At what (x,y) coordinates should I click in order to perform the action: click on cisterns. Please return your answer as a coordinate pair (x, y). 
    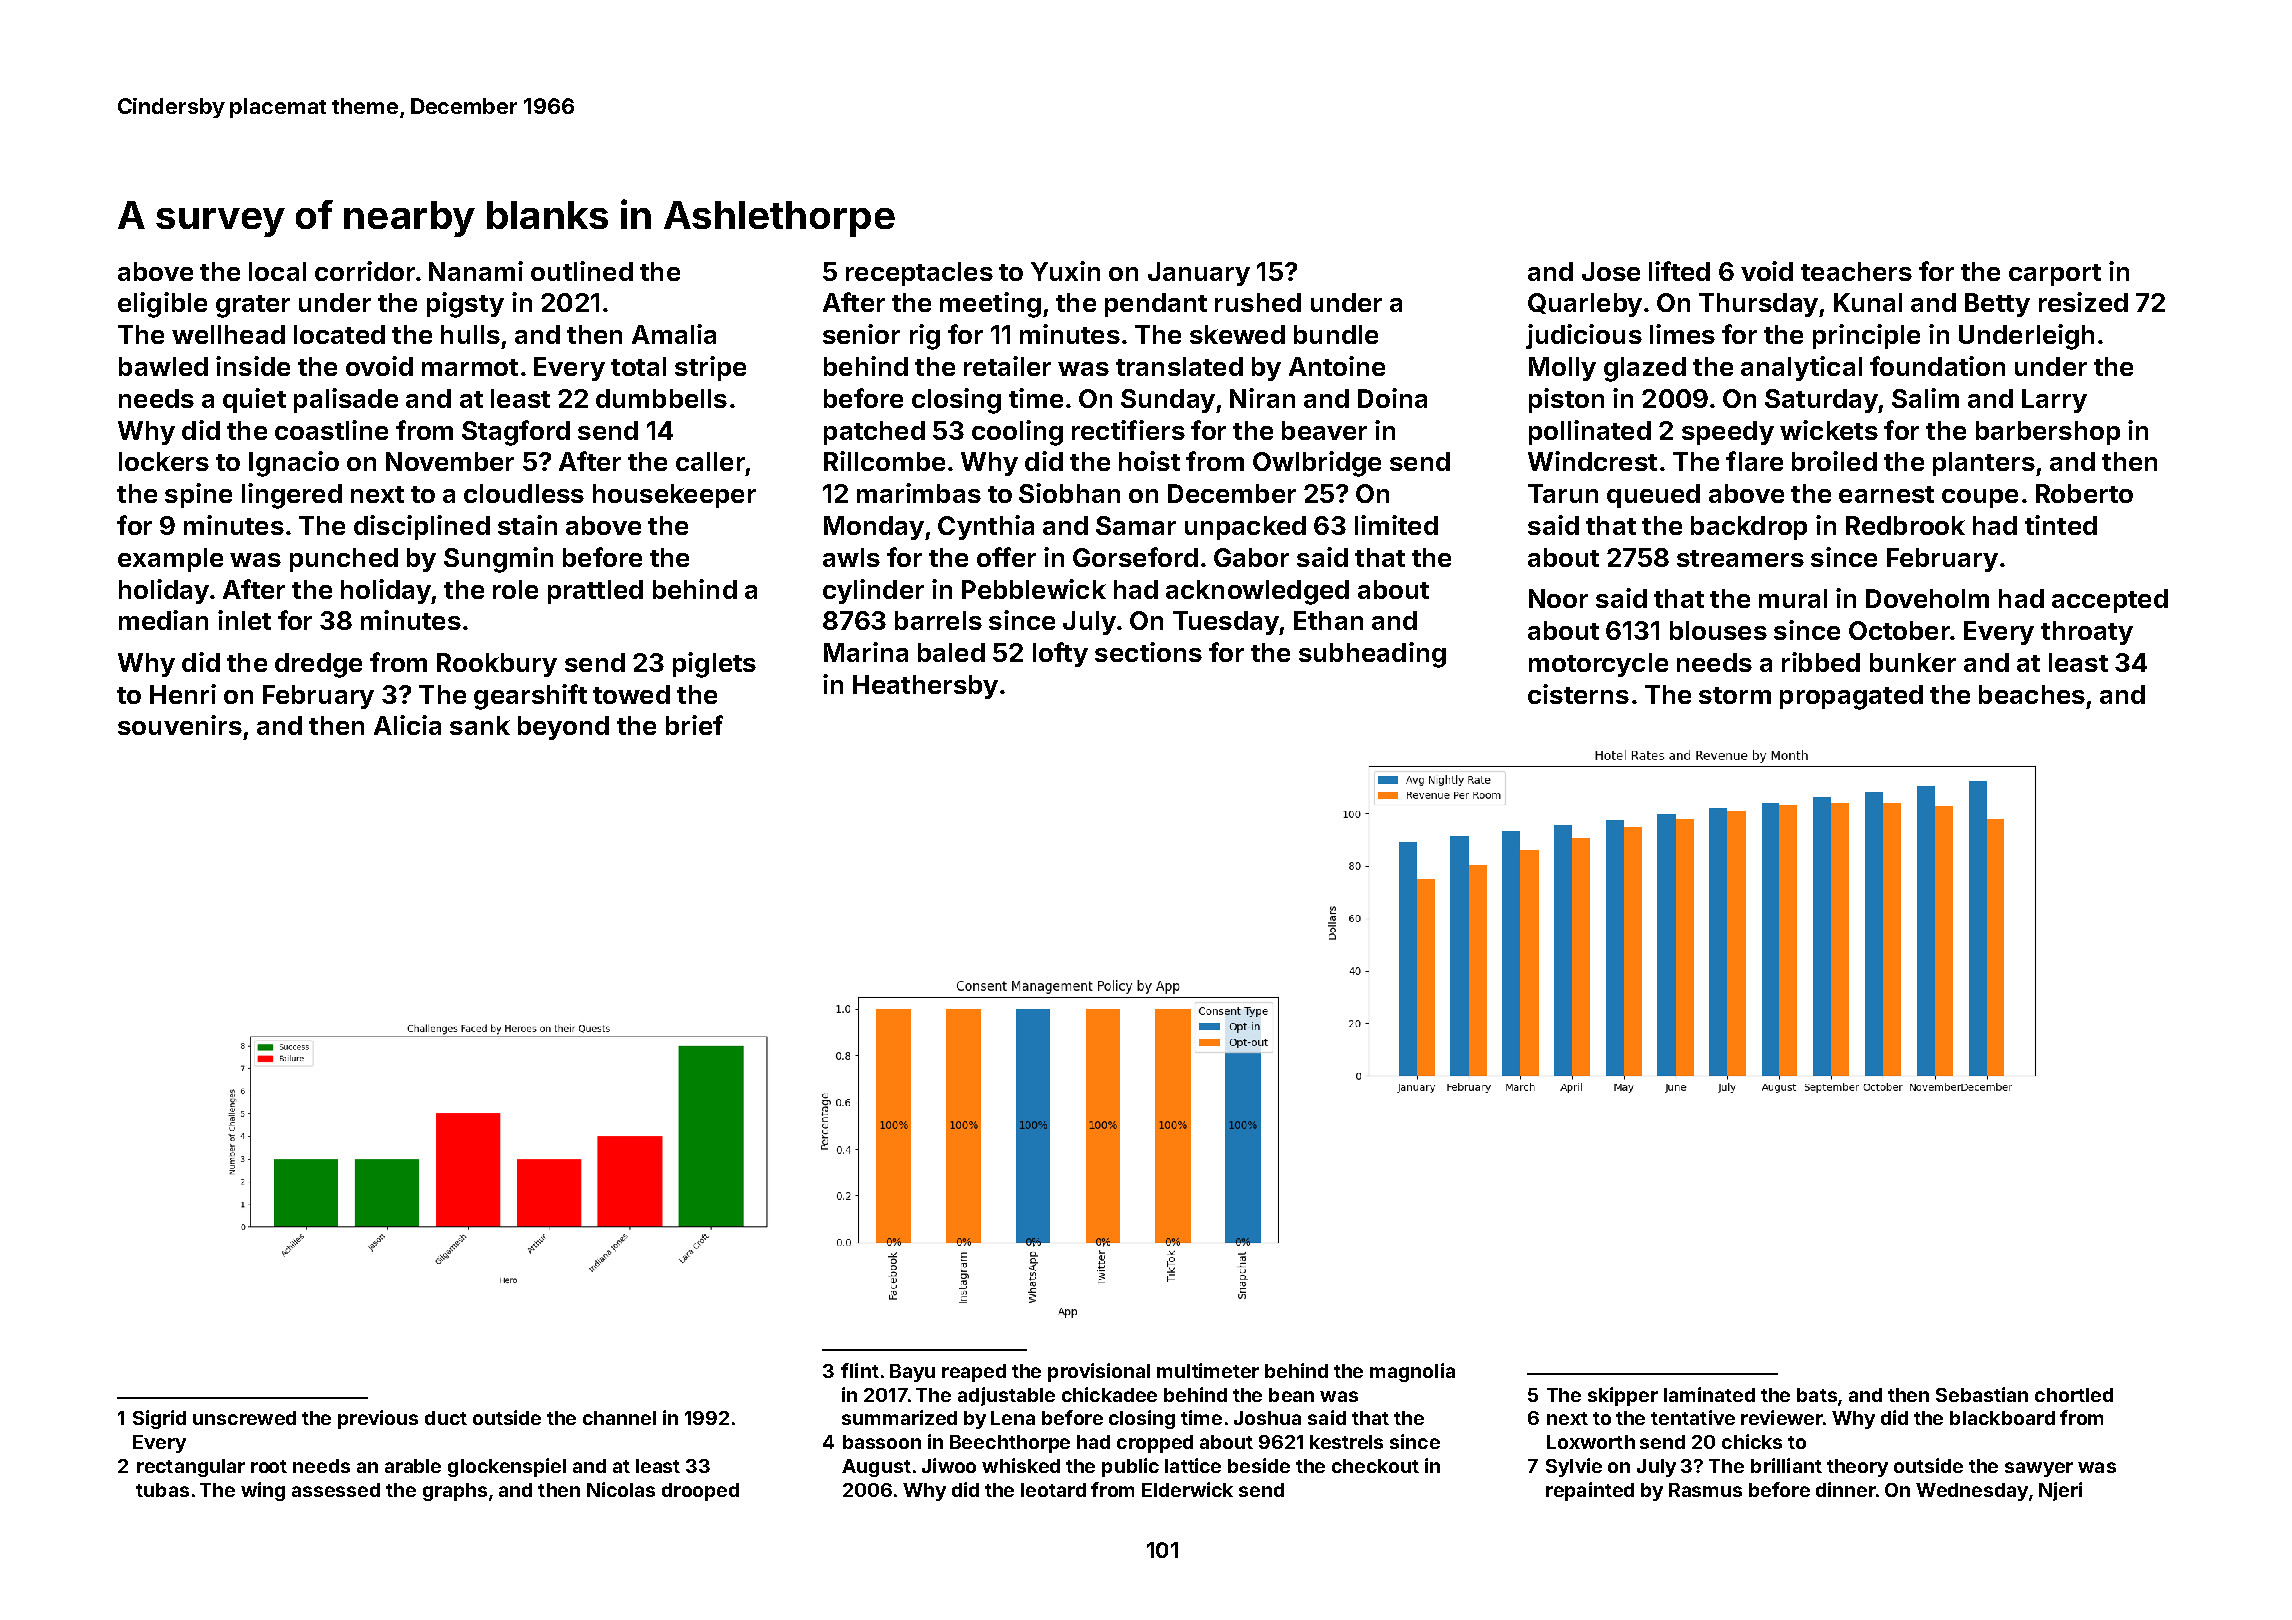
    Looking at the image, I should click on (1578, 694).
